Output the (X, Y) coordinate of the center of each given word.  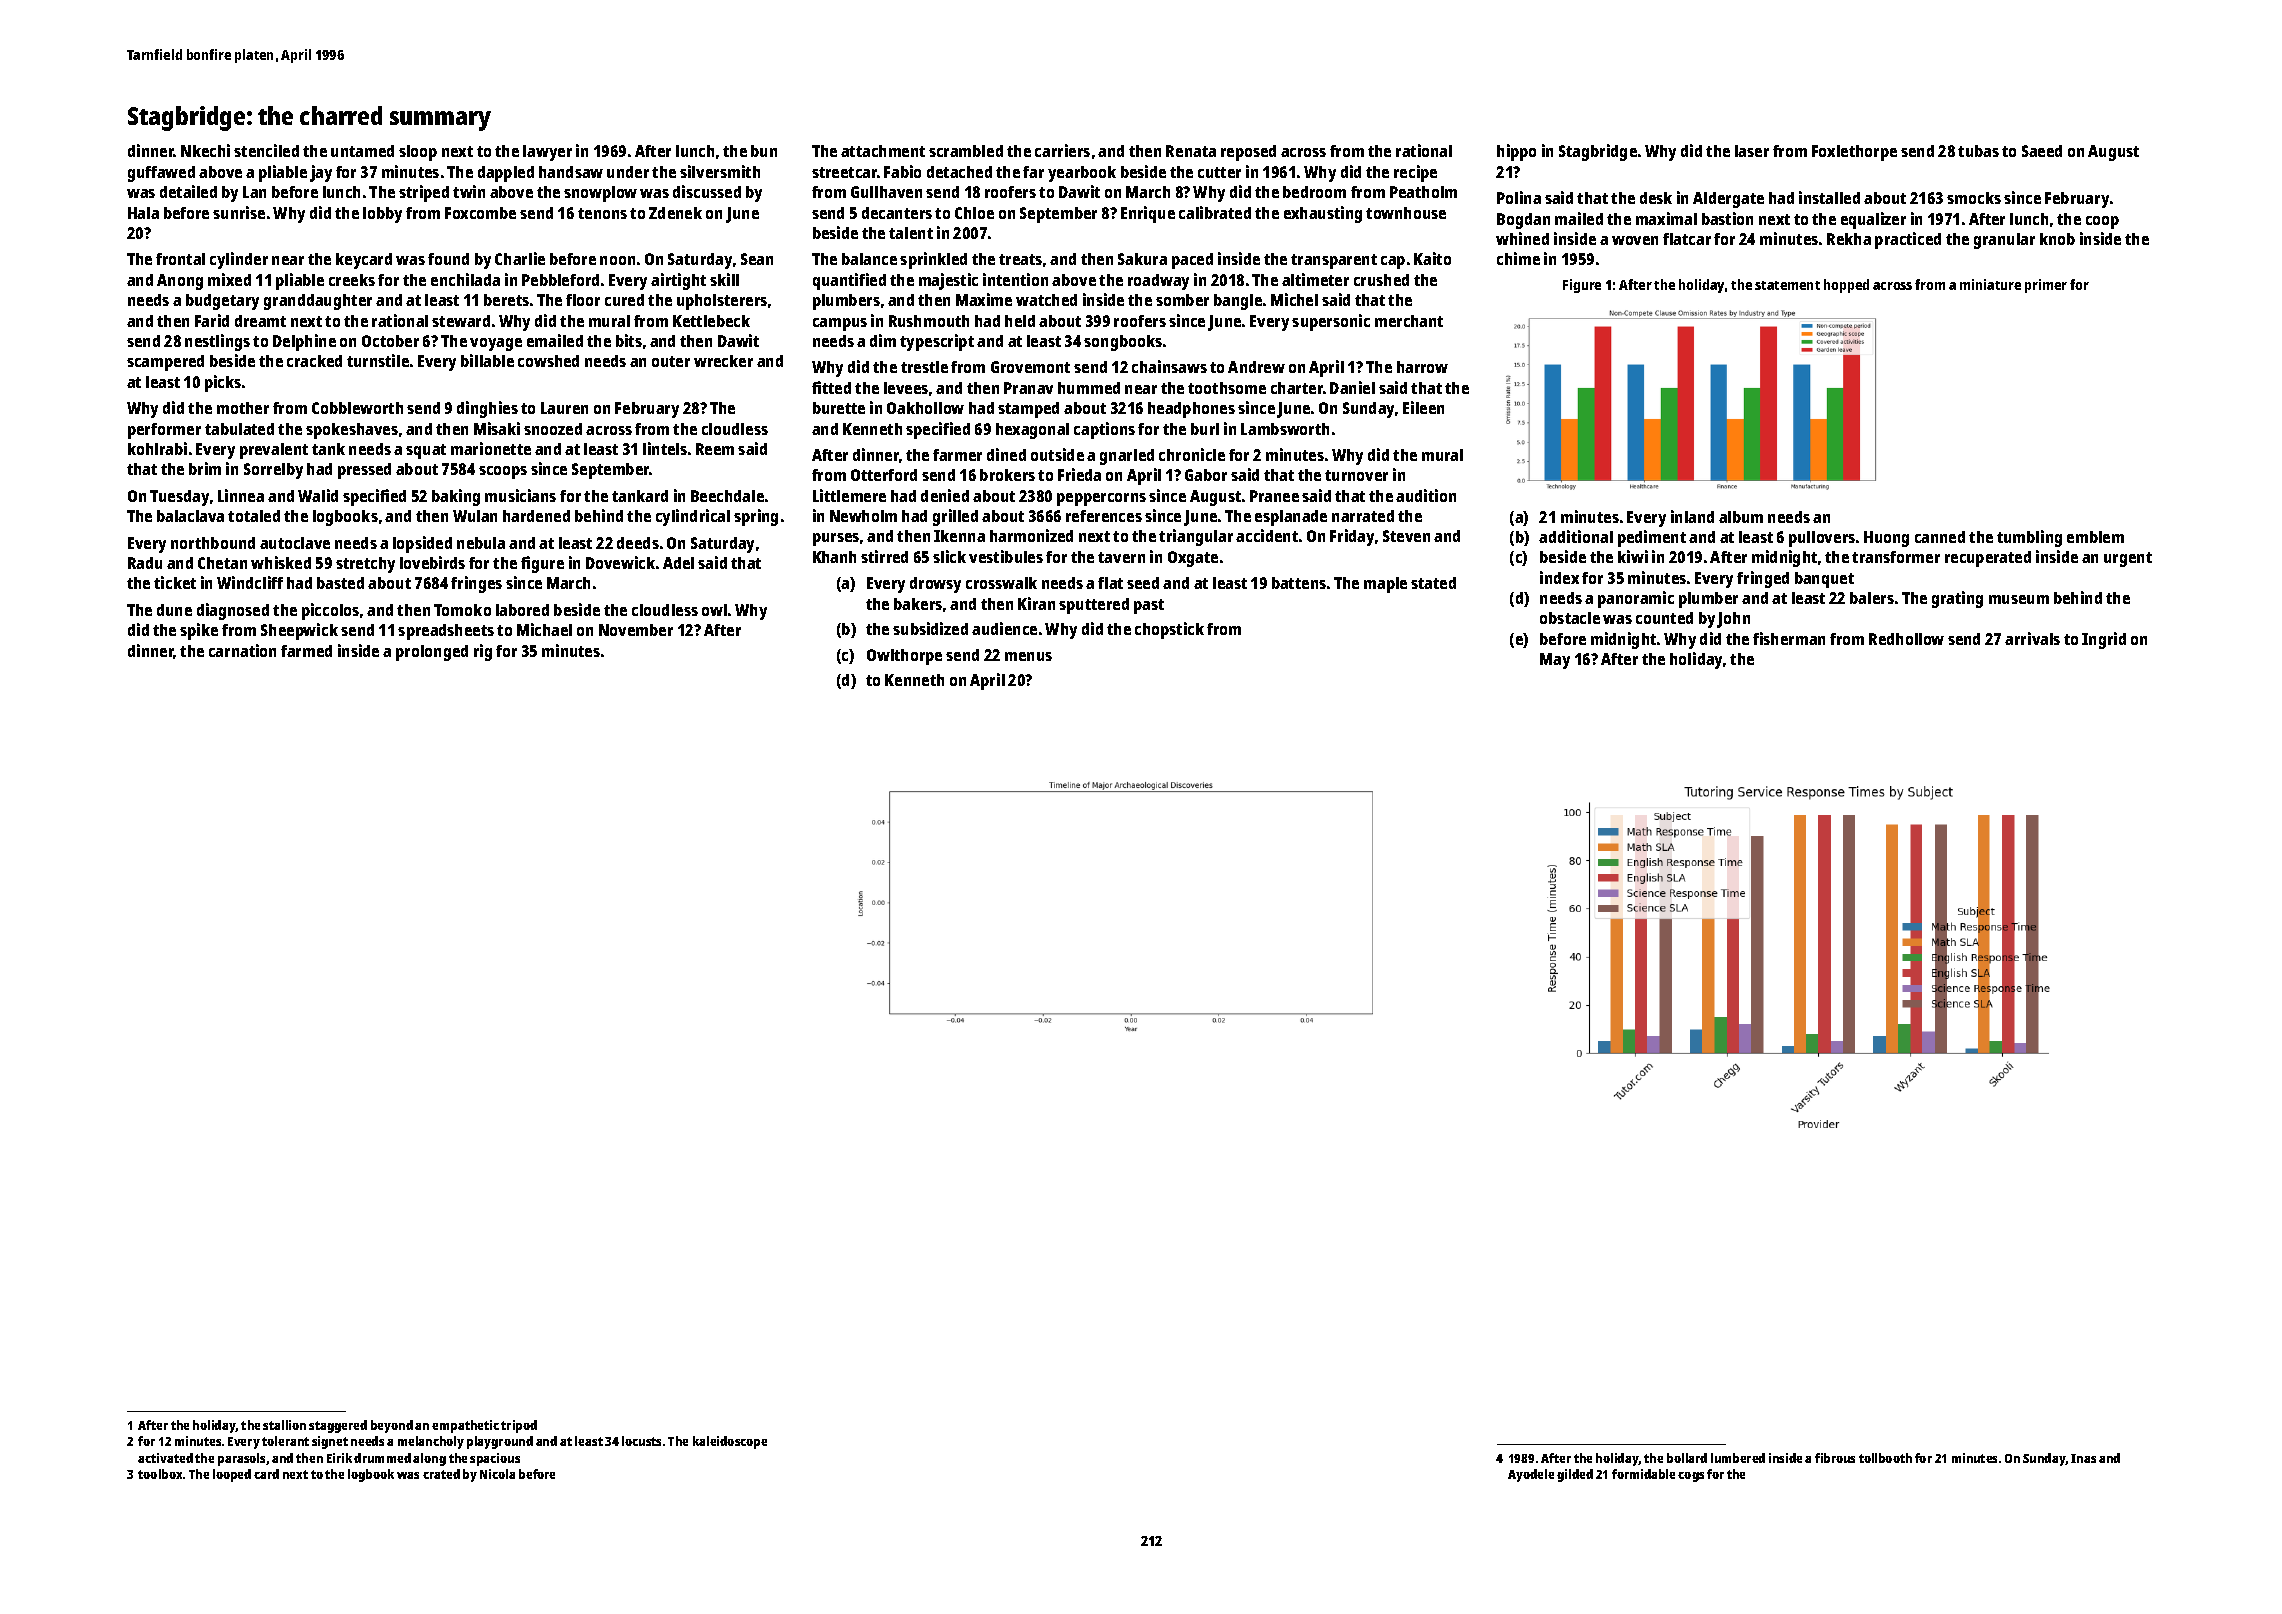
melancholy (431, 1442)
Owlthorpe (904, 657)
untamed (362, 151)
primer (2046, 286)
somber (1182, 300)
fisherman (1789, 638)
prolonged (432, 653)
